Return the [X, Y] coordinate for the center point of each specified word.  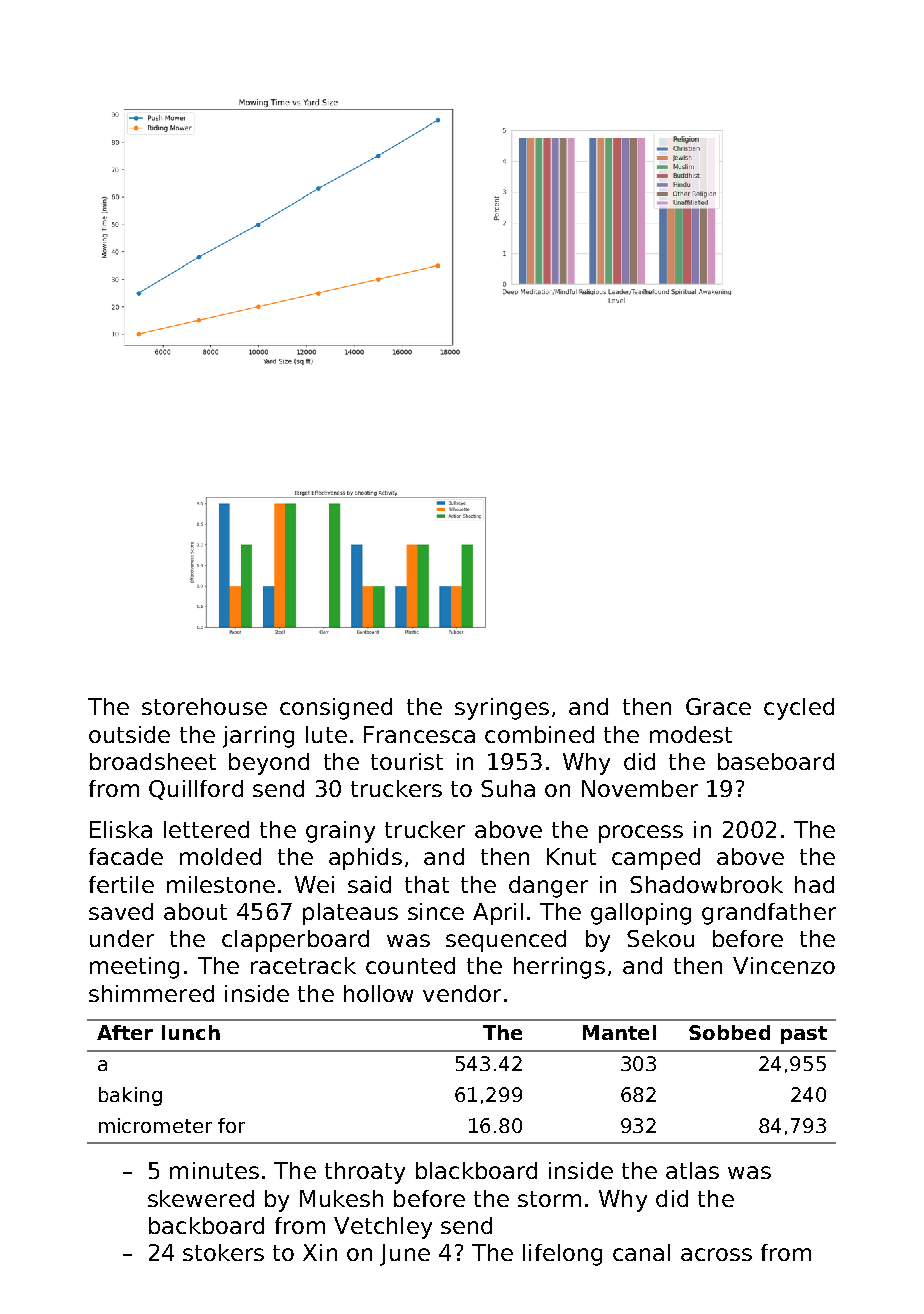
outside [129, 734]
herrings [559, 968]
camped [656, 859]
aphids [365, 859]
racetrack [303, 965]
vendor [462, 993]
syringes [502, 709]
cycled [799, 709]
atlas [692, 1170]
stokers [223, 1252]
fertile [121, 884]
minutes [214, 1170]
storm [549, 1199]
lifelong [562, 1255]
